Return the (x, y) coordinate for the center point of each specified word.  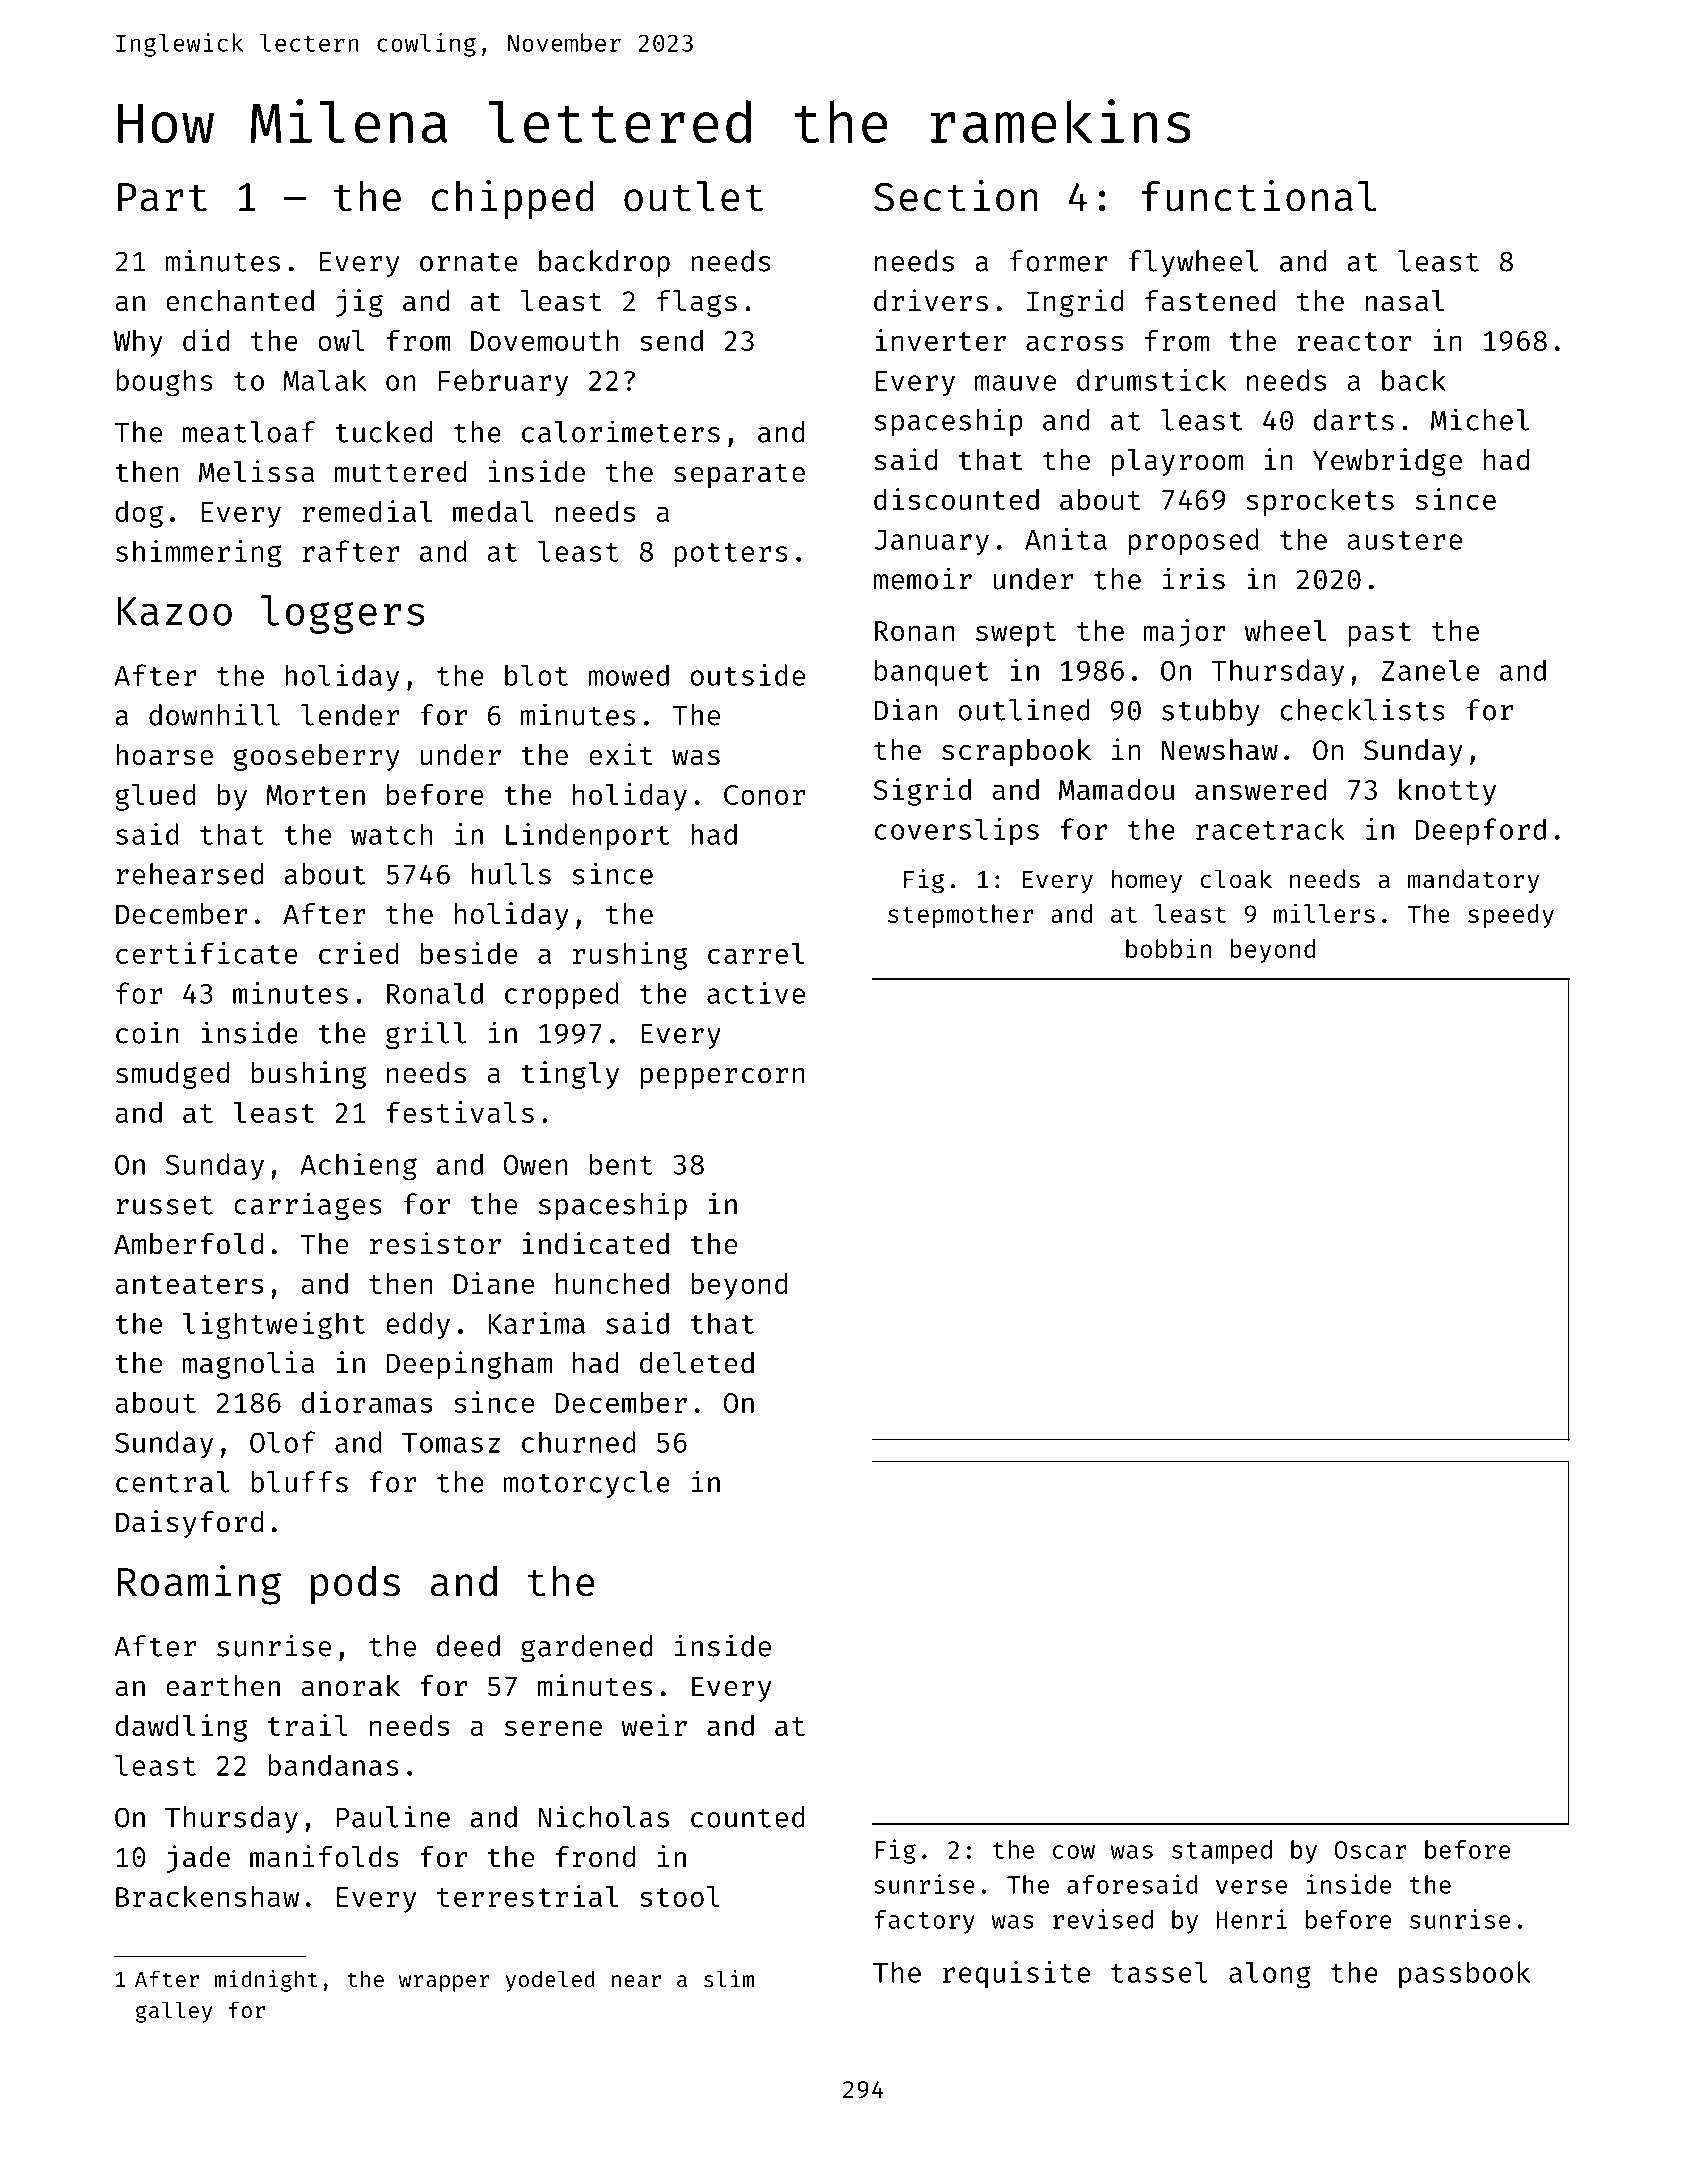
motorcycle (587, 1484)
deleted (697, 1363)
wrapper (444, 1983)
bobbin (1168, 948)
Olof (282, 1442)
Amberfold (188, 1244)
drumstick (1151, 380)
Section (956, 196)
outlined (1024, 709)
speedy (1511, 916)
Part (162, 197)
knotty (1447, 792)
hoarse (164, 755)
